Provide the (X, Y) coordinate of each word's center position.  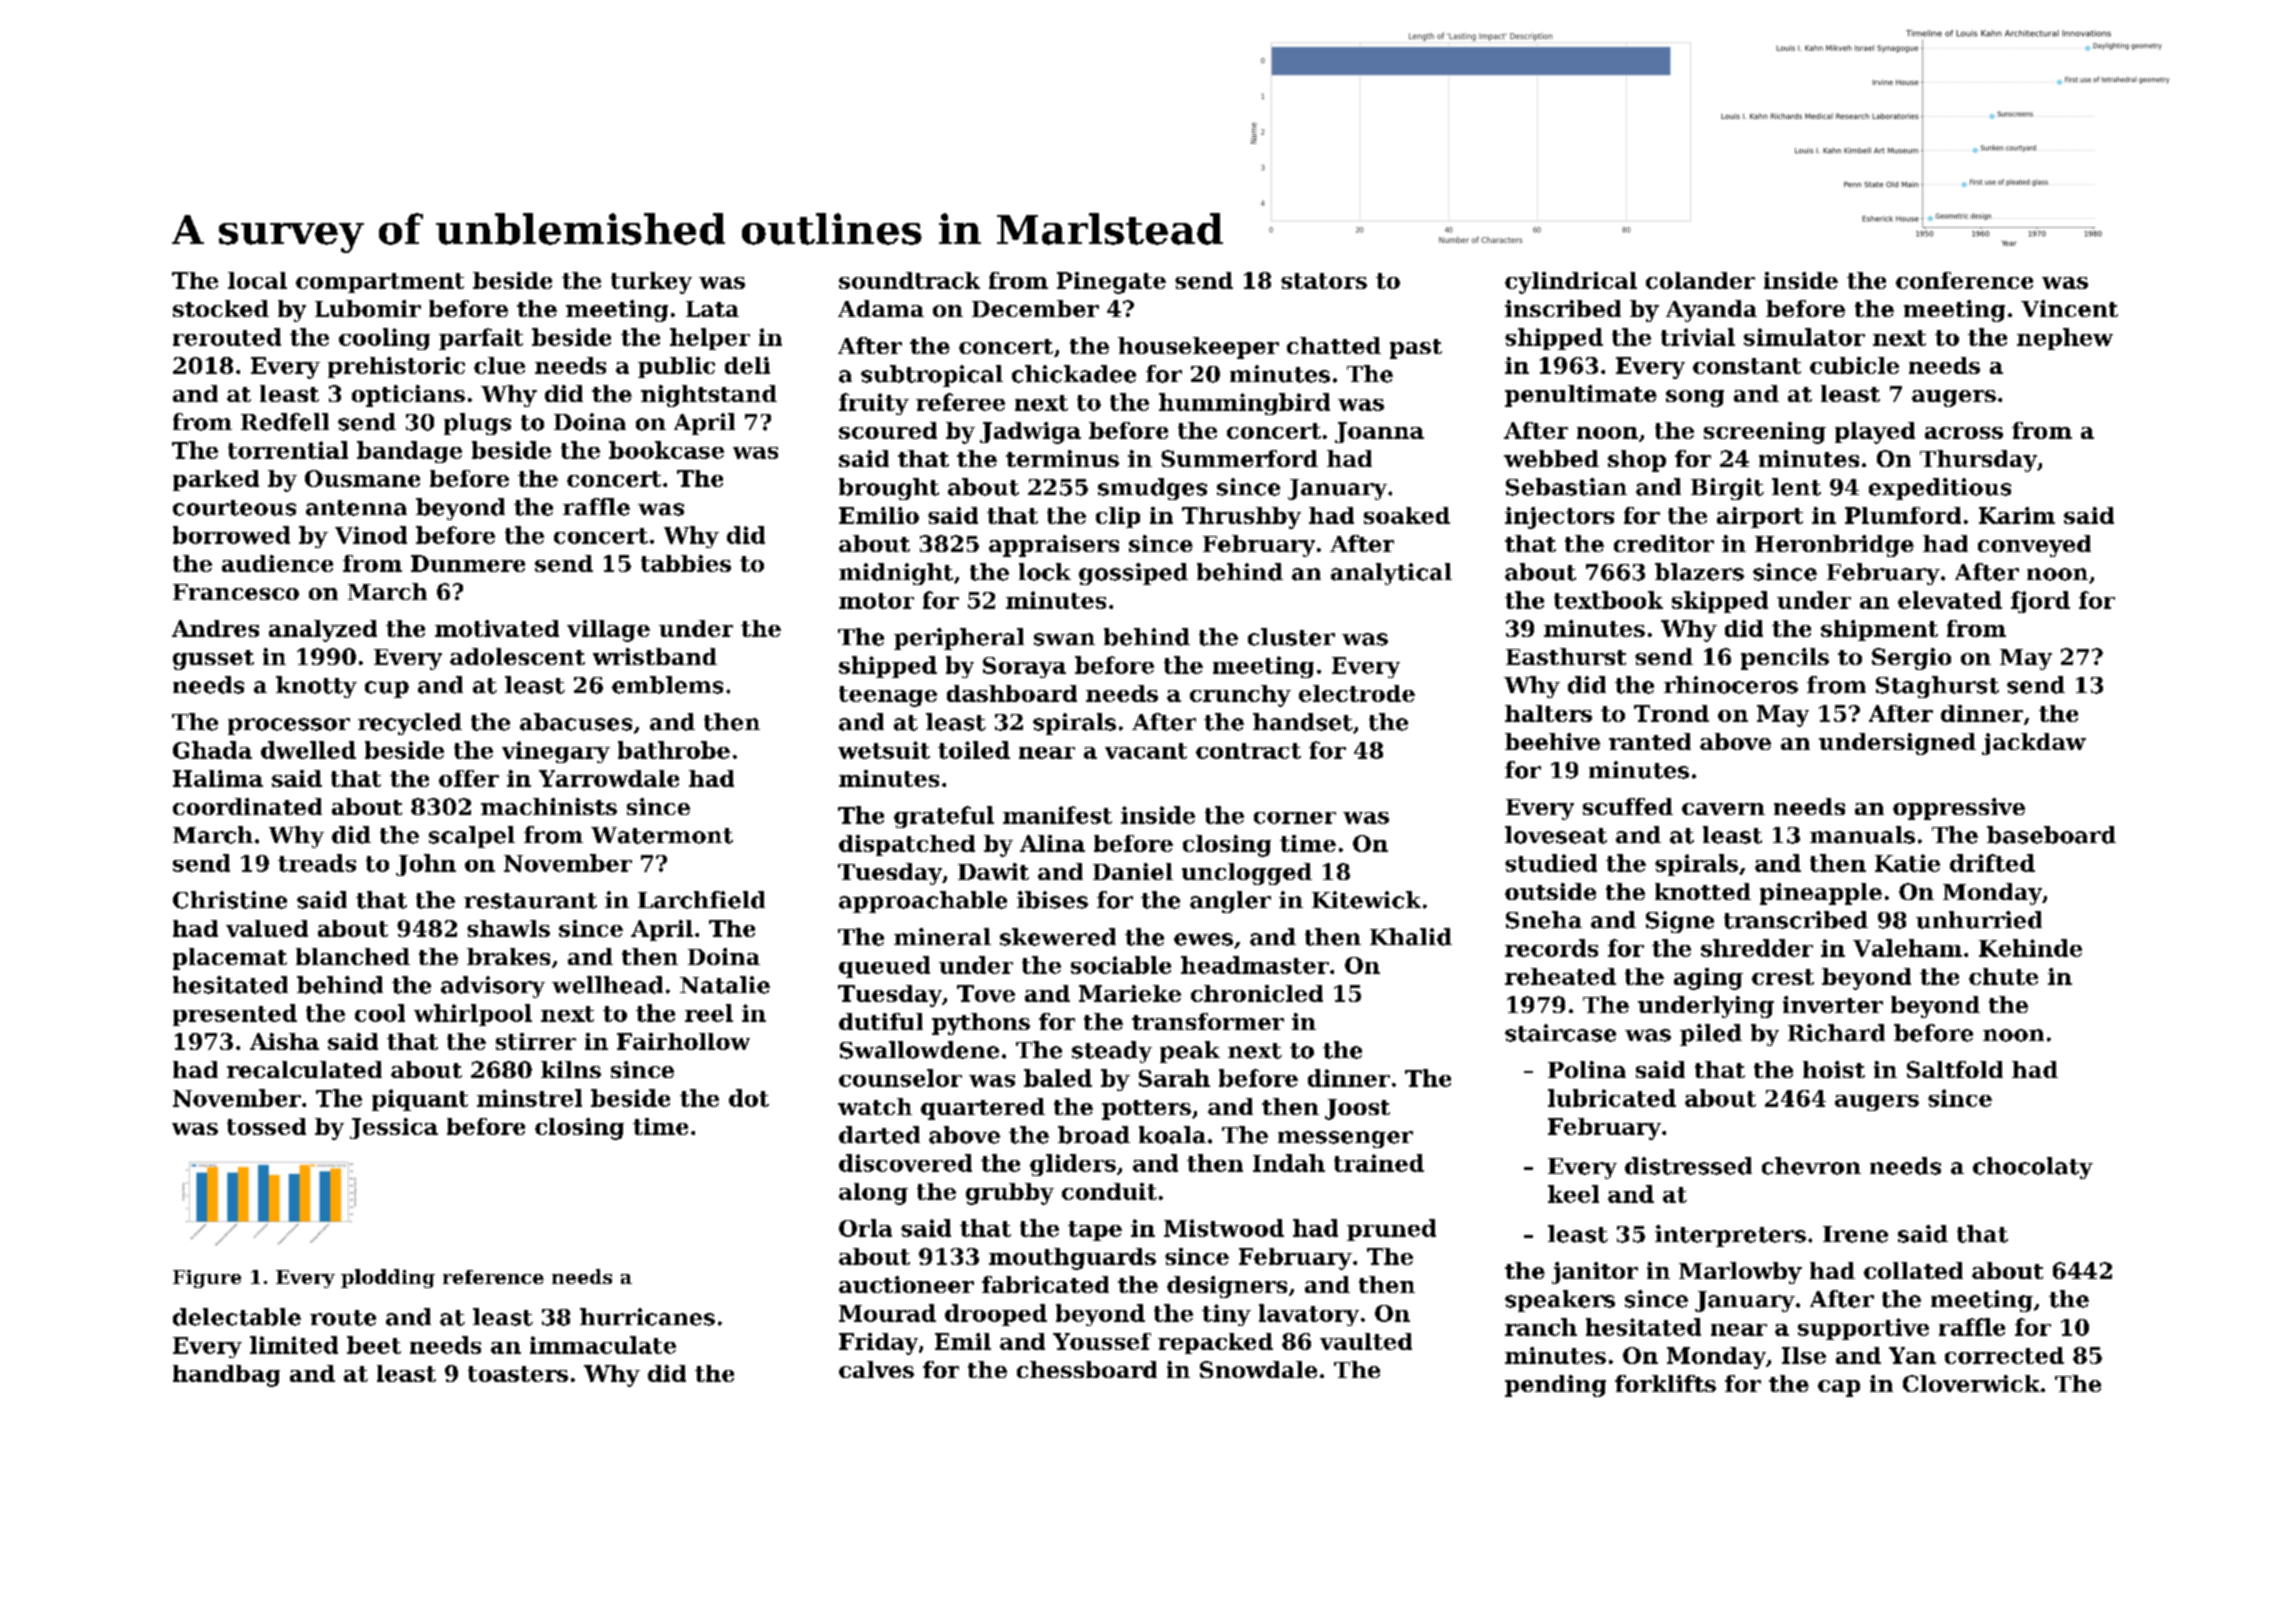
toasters (518, 1374)
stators (1324, 281)
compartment (380, 283)
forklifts (1665, 1383)
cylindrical (1571, 283)
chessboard (1087, 1369)
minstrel (529, 1098)
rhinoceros (1731, 685)
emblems (667, 685)
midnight (896, 574)
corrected (2004, 1355)
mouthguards (1072, 1259)
